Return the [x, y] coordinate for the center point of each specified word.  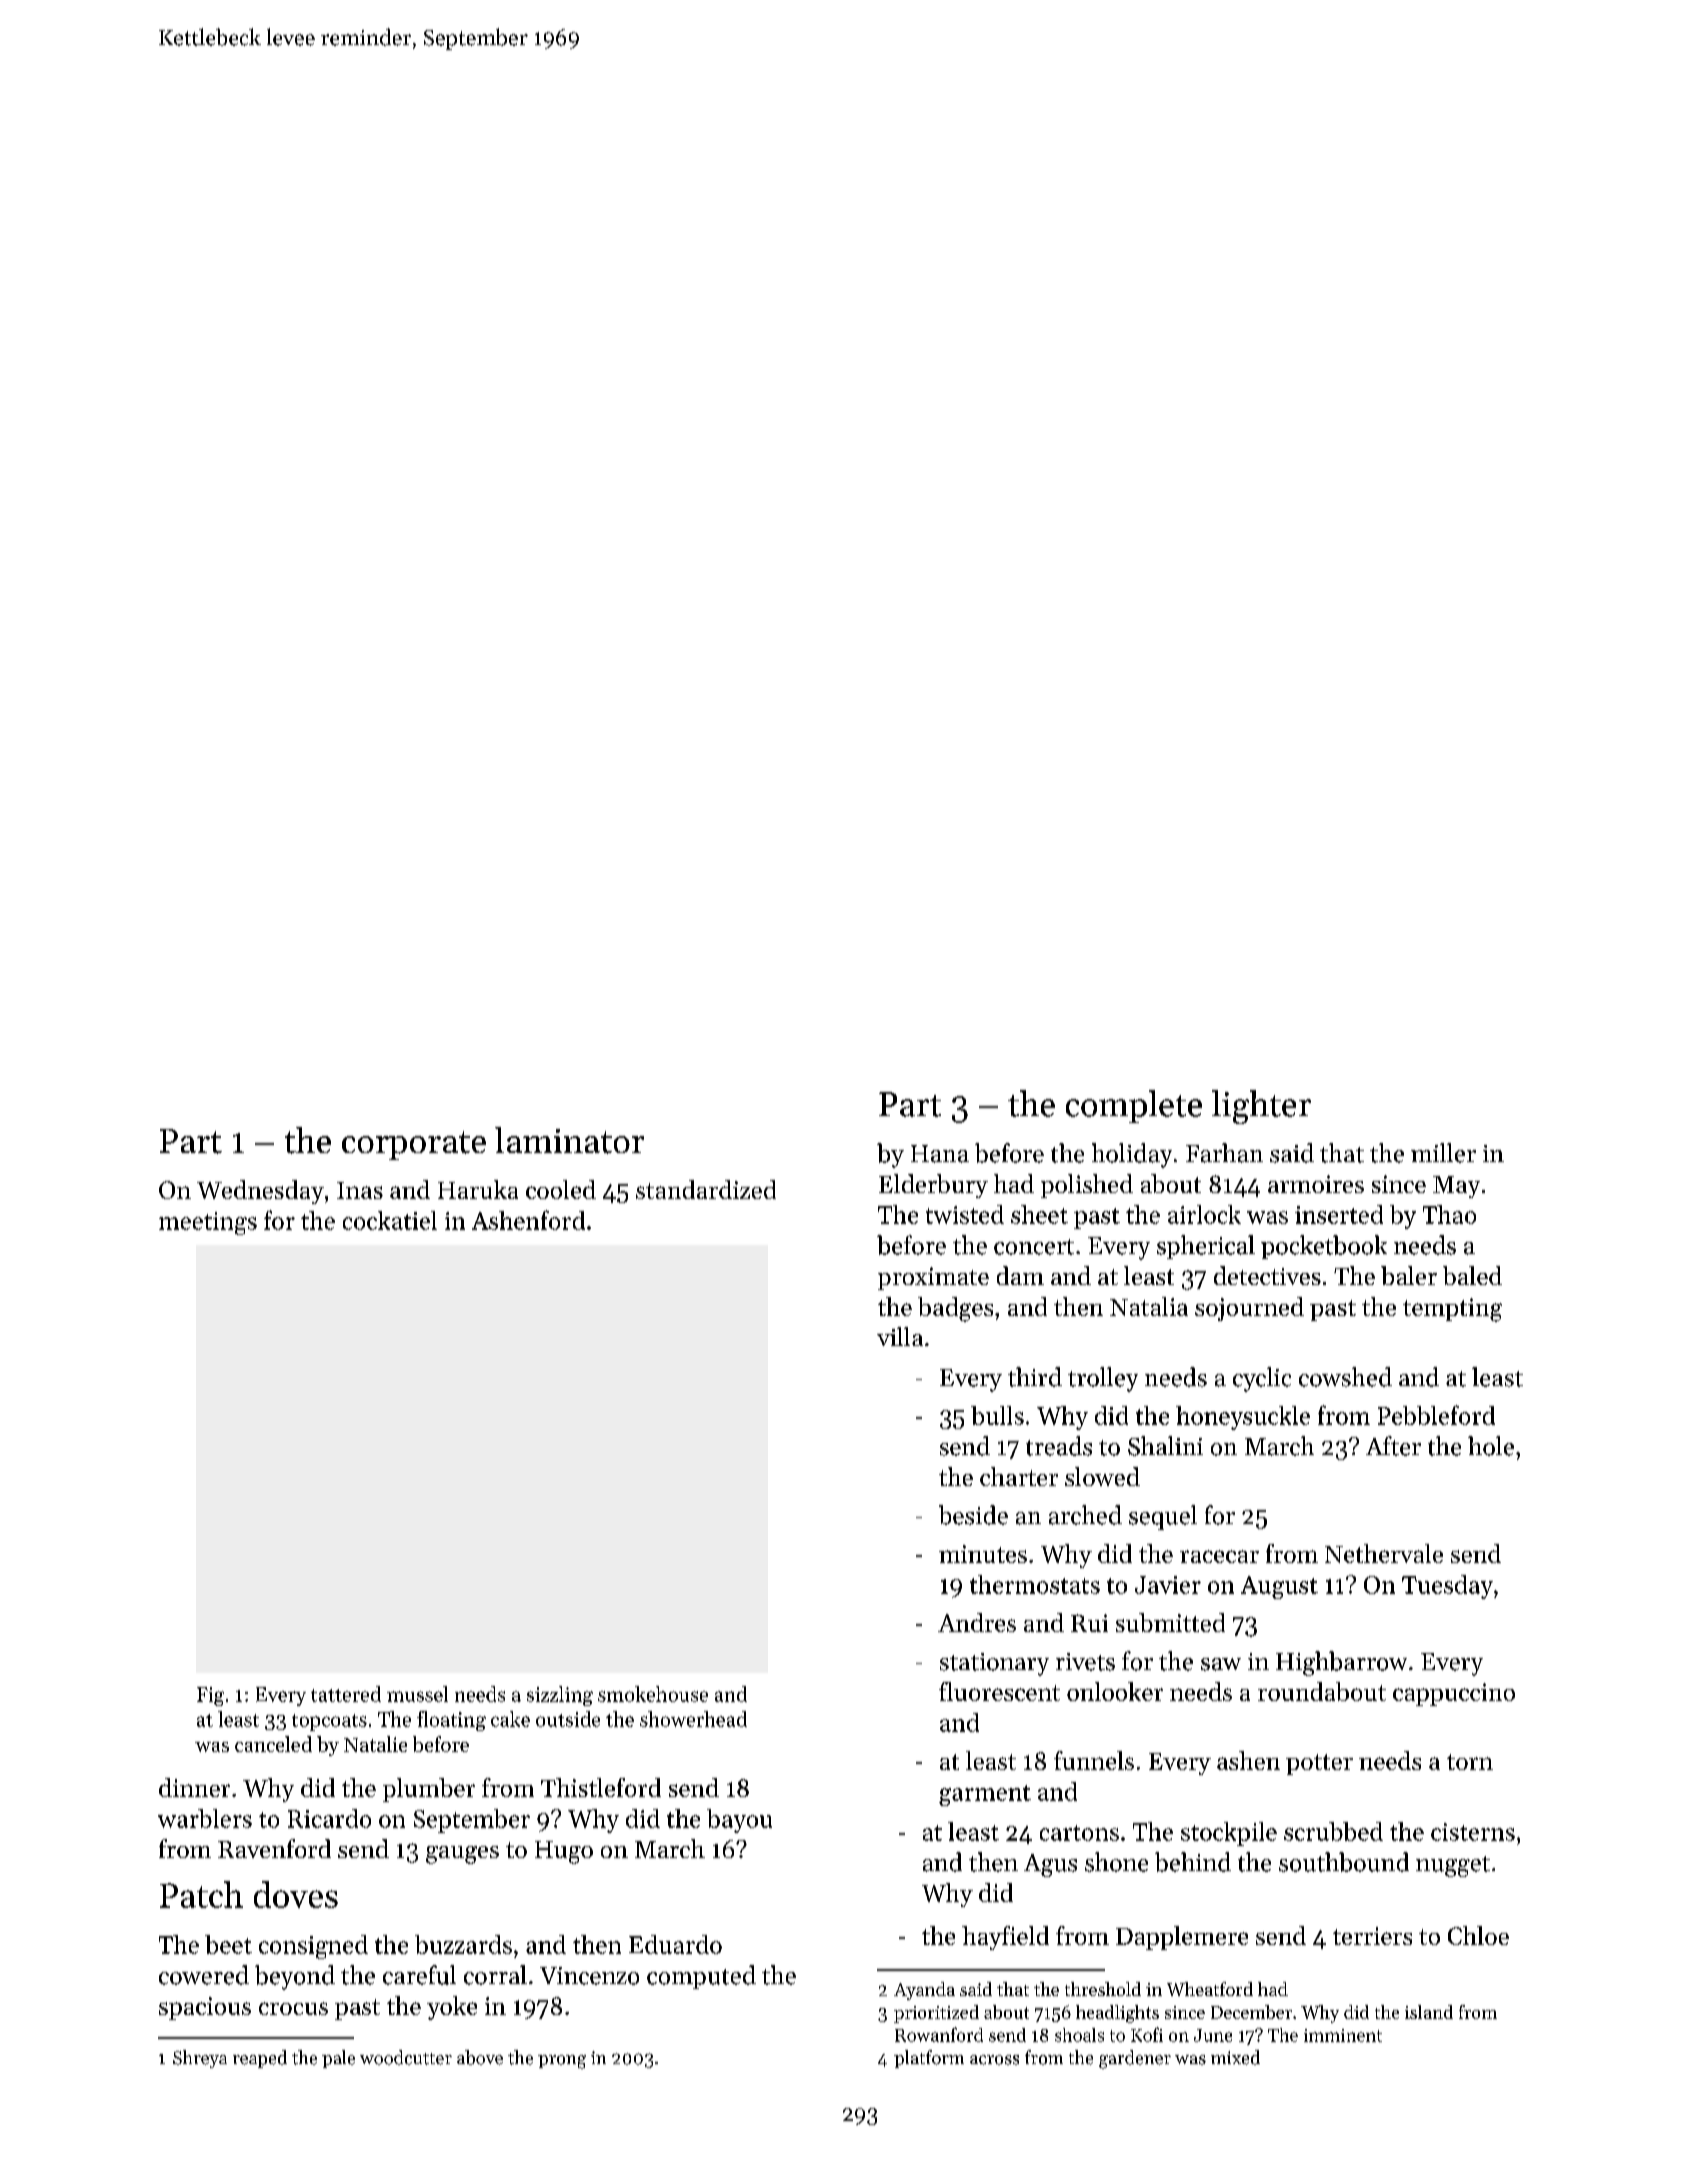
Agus [1050, 1865]
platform [929, 2059]
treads [1059, 1446]
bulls [997, 1415]
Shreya [200, 2059]
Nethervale [1384, 1553]
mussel [417, 1694]
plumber [429, 1790]
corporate [414, 1145]
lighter [1261, 1107]
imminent [1343, 2035]
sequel [1163, 1517]
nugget [1453, 1866]
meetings [208, 1223]
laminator [569, 1140]
